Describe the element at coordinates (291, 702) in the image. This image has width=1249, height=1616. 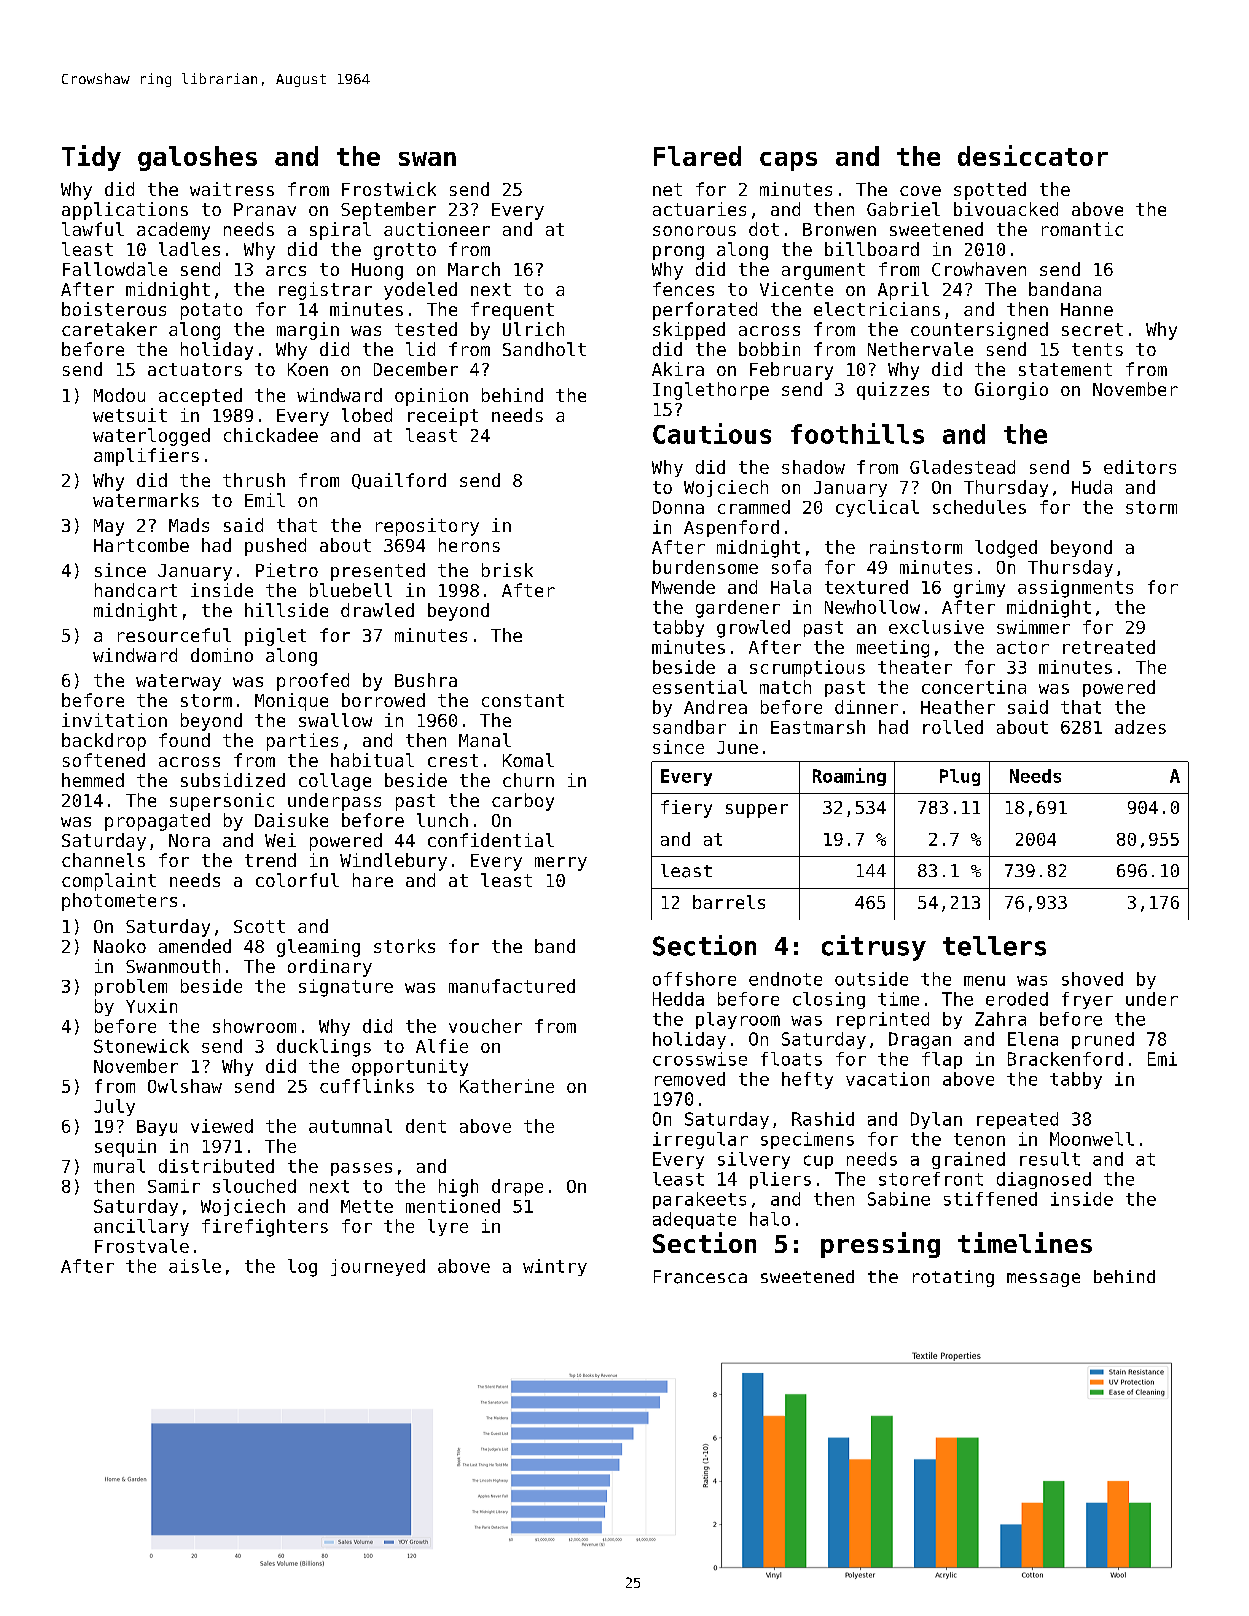
I see `Monique` at that location.
